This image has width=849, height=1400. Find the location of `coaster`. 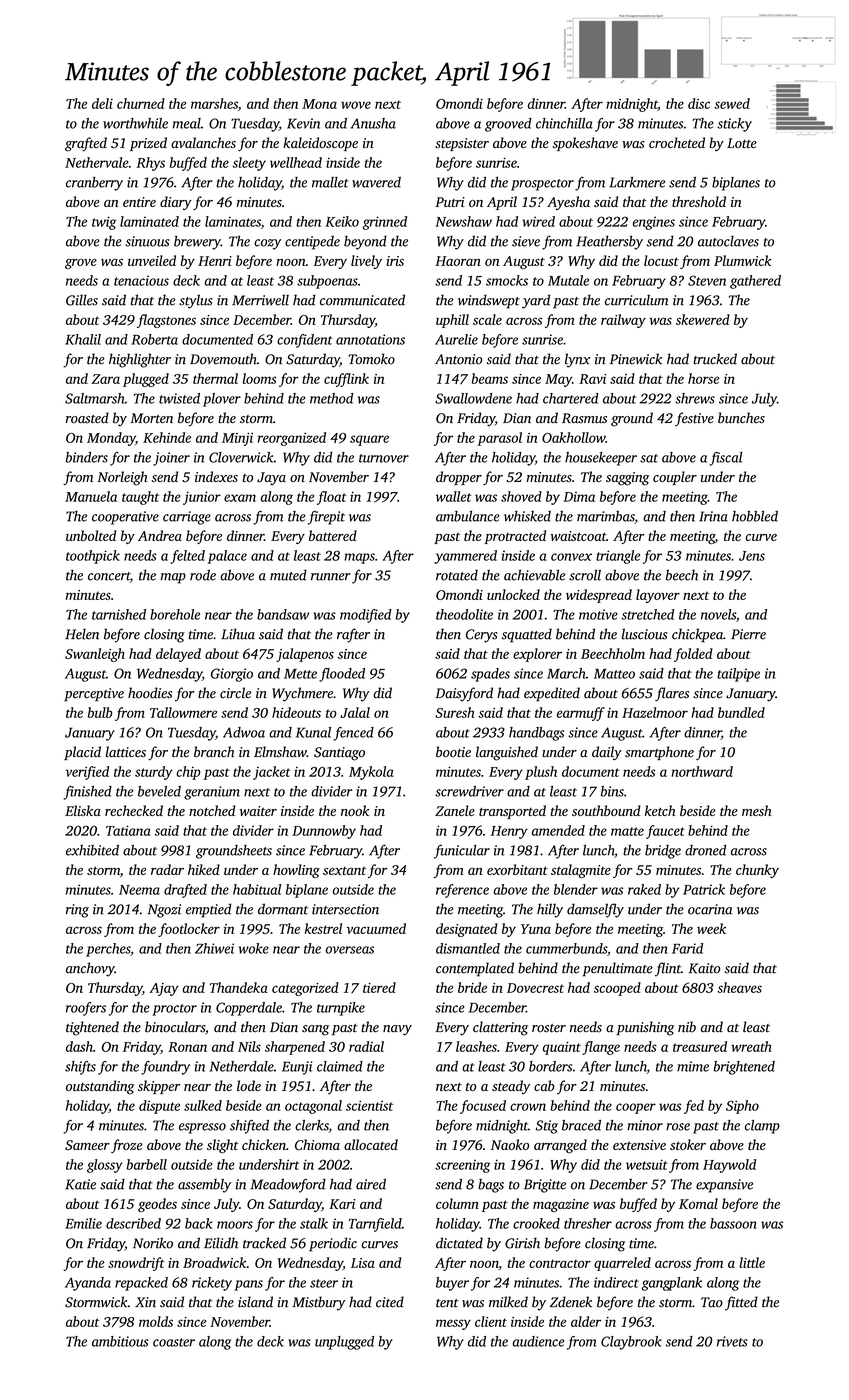

coaster is located at coordinates (174, 1342).
